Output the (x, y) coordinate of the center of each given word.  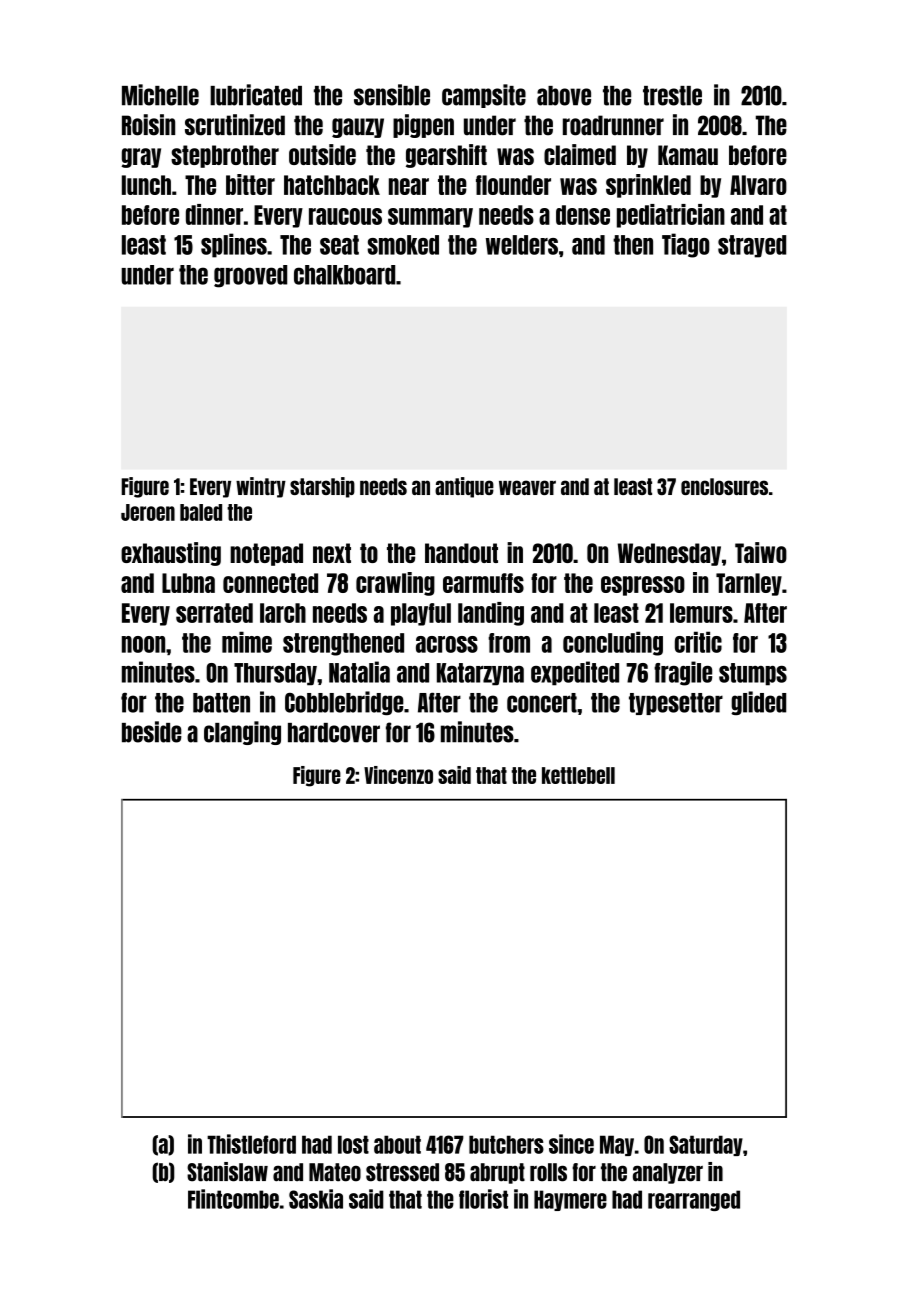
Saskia (316, 1199)
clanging (242, 733)
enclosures (724, 486)
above (564, 96)
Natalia (359, 672)
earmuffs (483, 583)
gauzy (358, 128)
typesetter (676, 704)
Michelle (160, 95)
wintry (261, 487)
